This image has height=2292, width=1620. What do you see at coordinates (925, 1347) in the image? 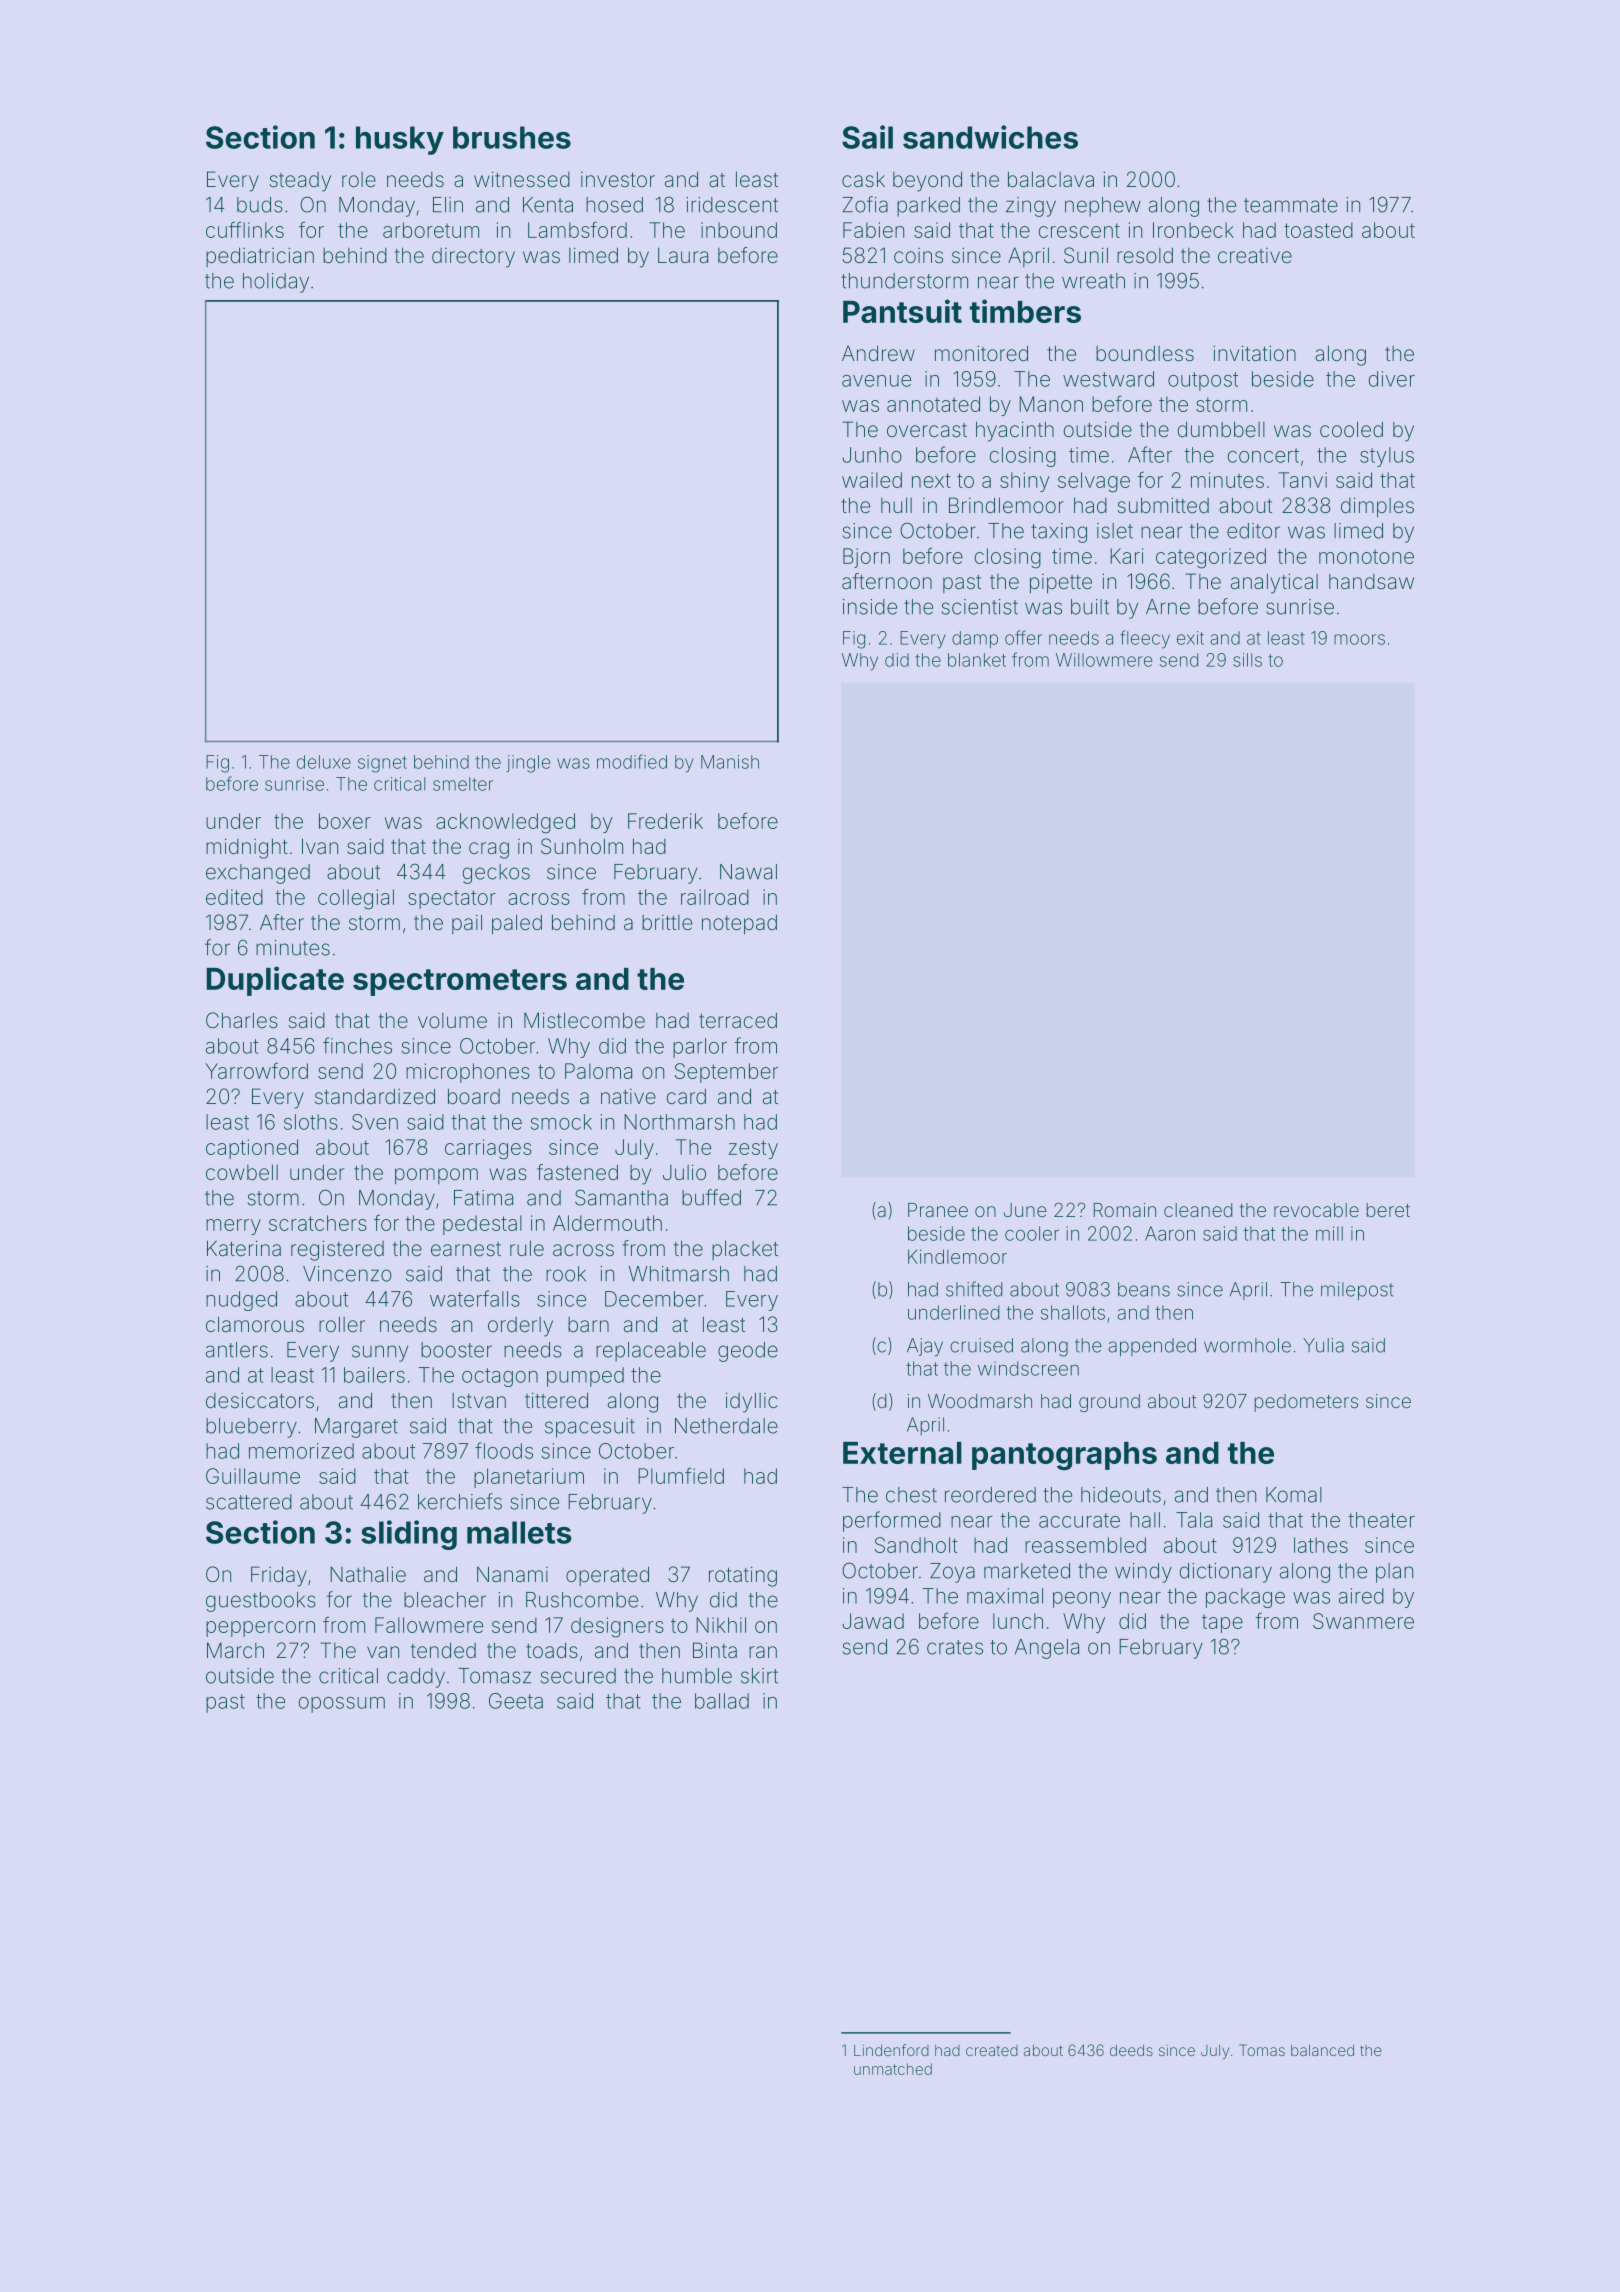
I see `Ajay` at bounding box center [925, 1347].
